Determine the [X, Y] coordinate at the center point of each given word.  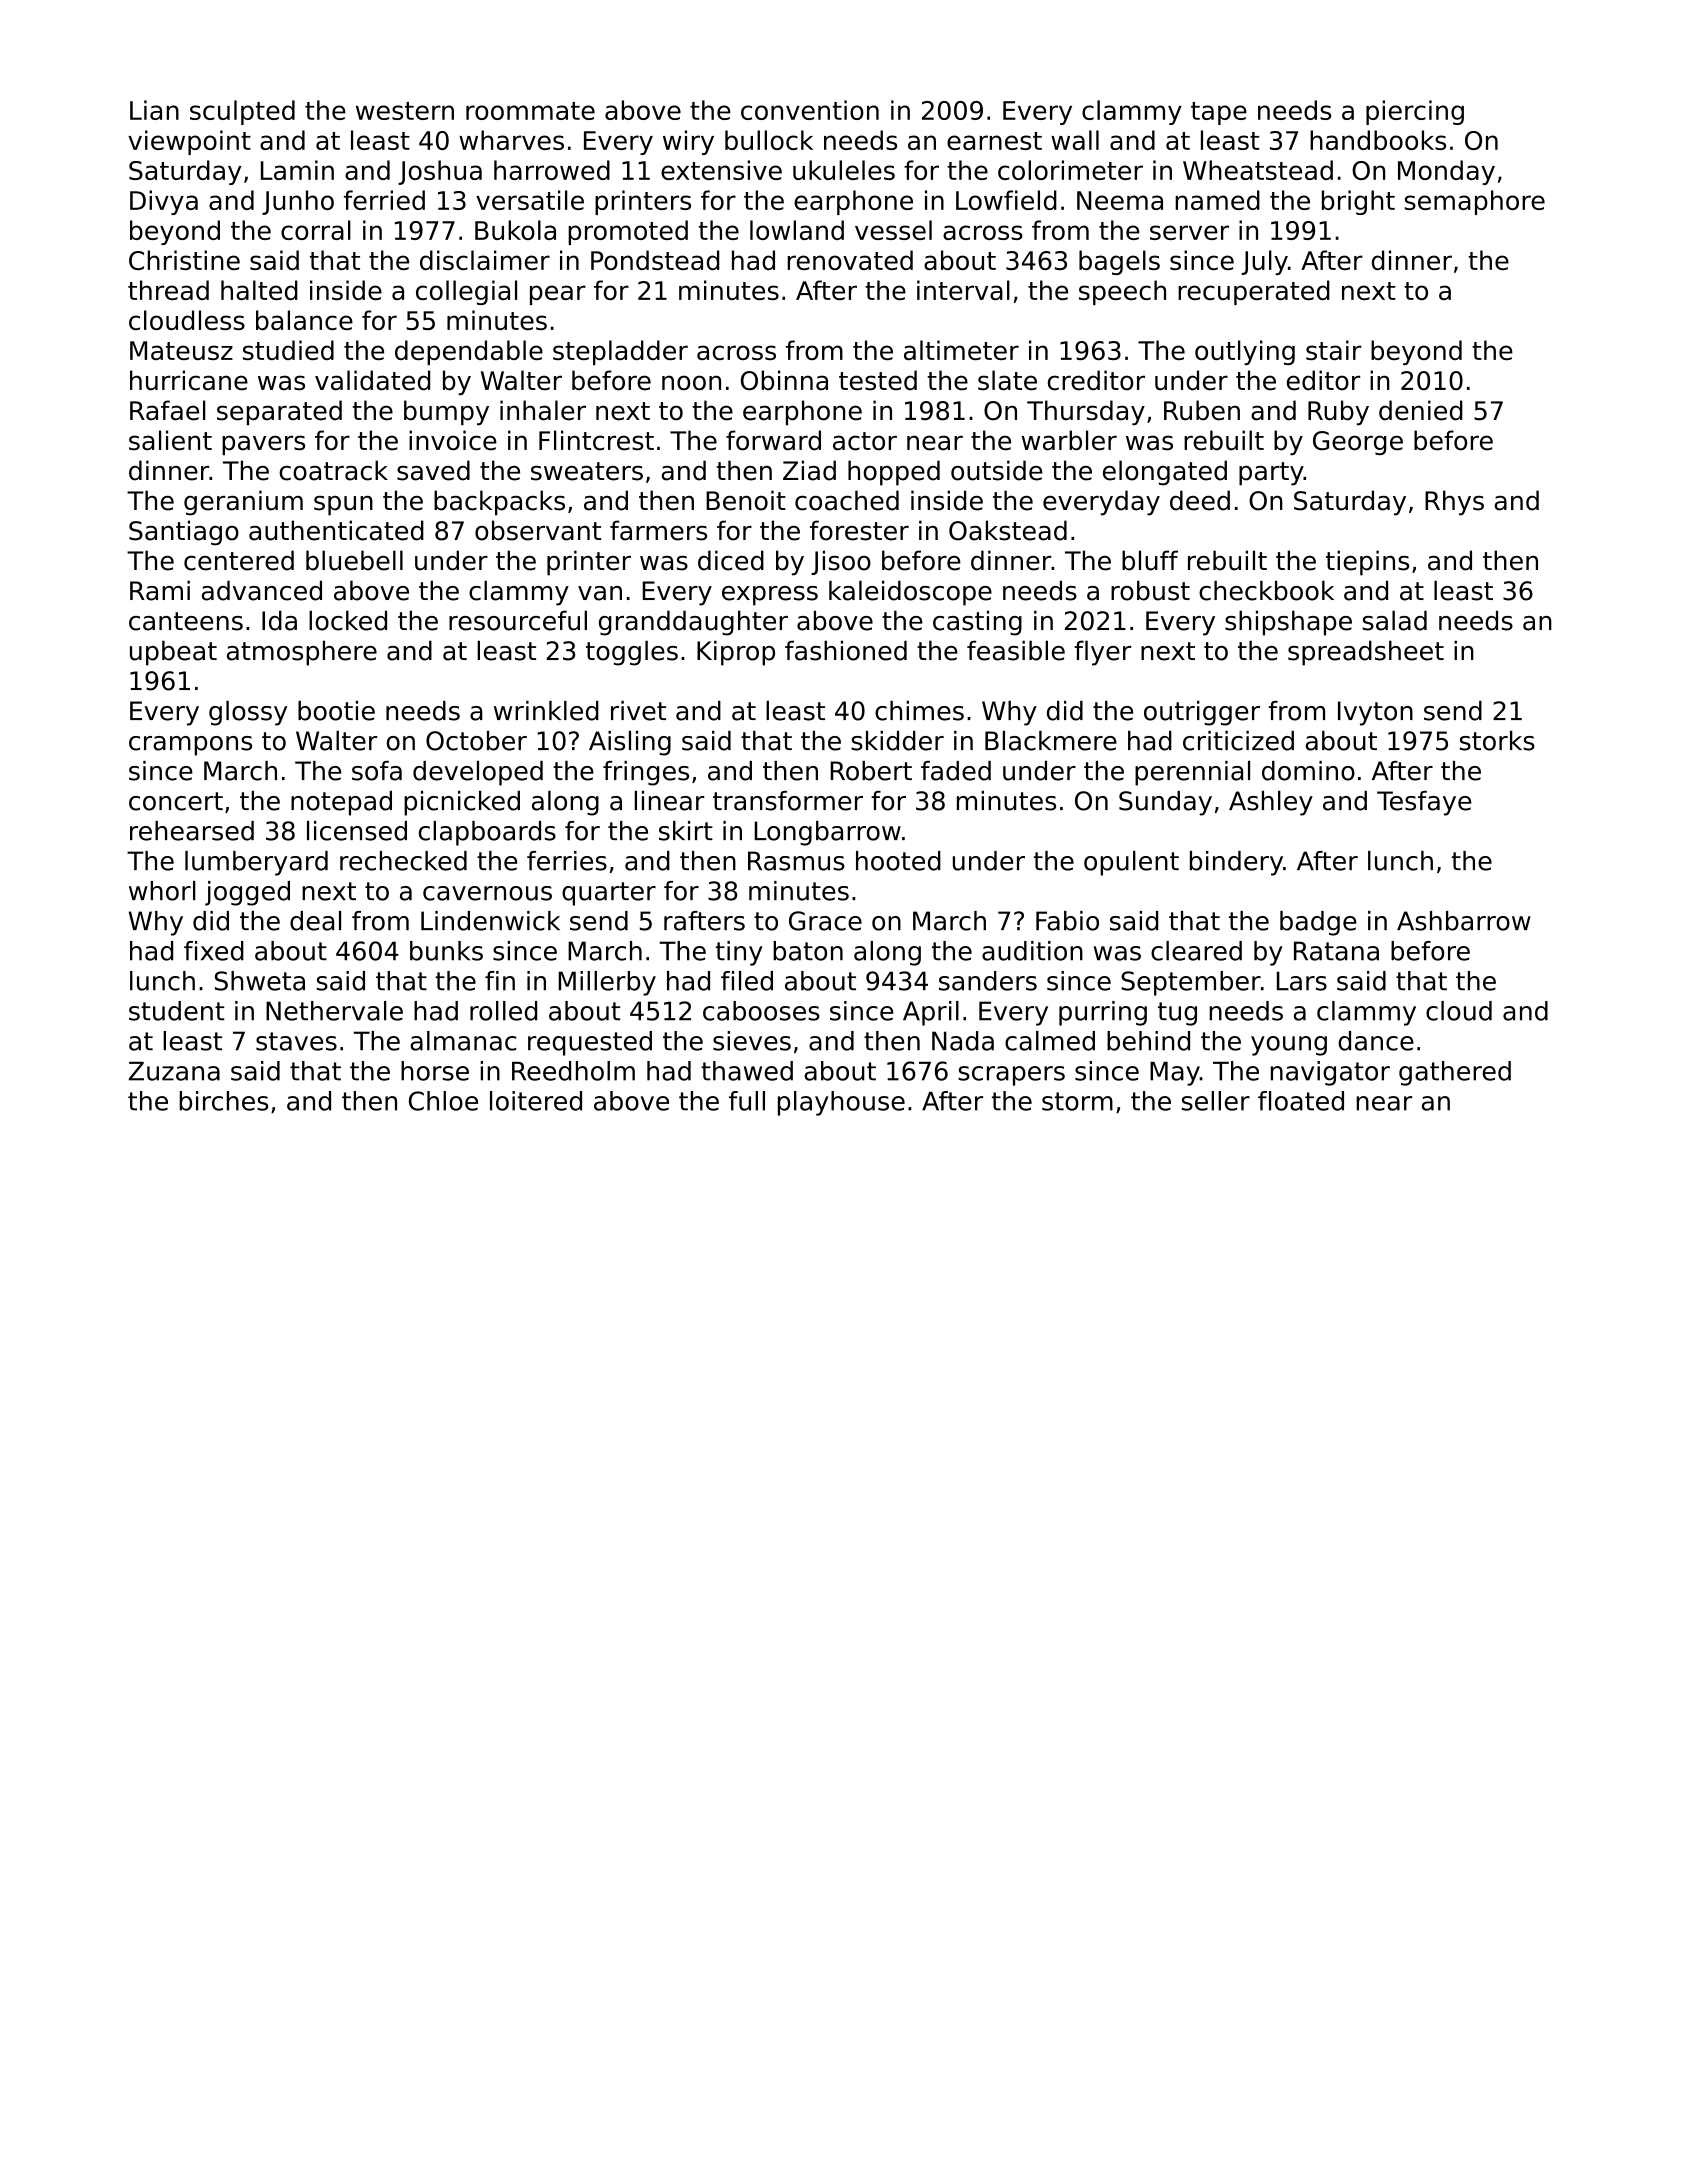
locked [348, 620]
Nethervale [334, 1011]
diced [731, 560]
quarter [609, 894]
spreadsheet [1366, 653]
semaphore [1475, 202]
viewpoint [189, 142]
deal [315, 921]
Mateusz [181, 350]
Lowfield [1006, 200]
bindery [1236, 863]
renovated [850, 260]
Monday [1446, 172]
